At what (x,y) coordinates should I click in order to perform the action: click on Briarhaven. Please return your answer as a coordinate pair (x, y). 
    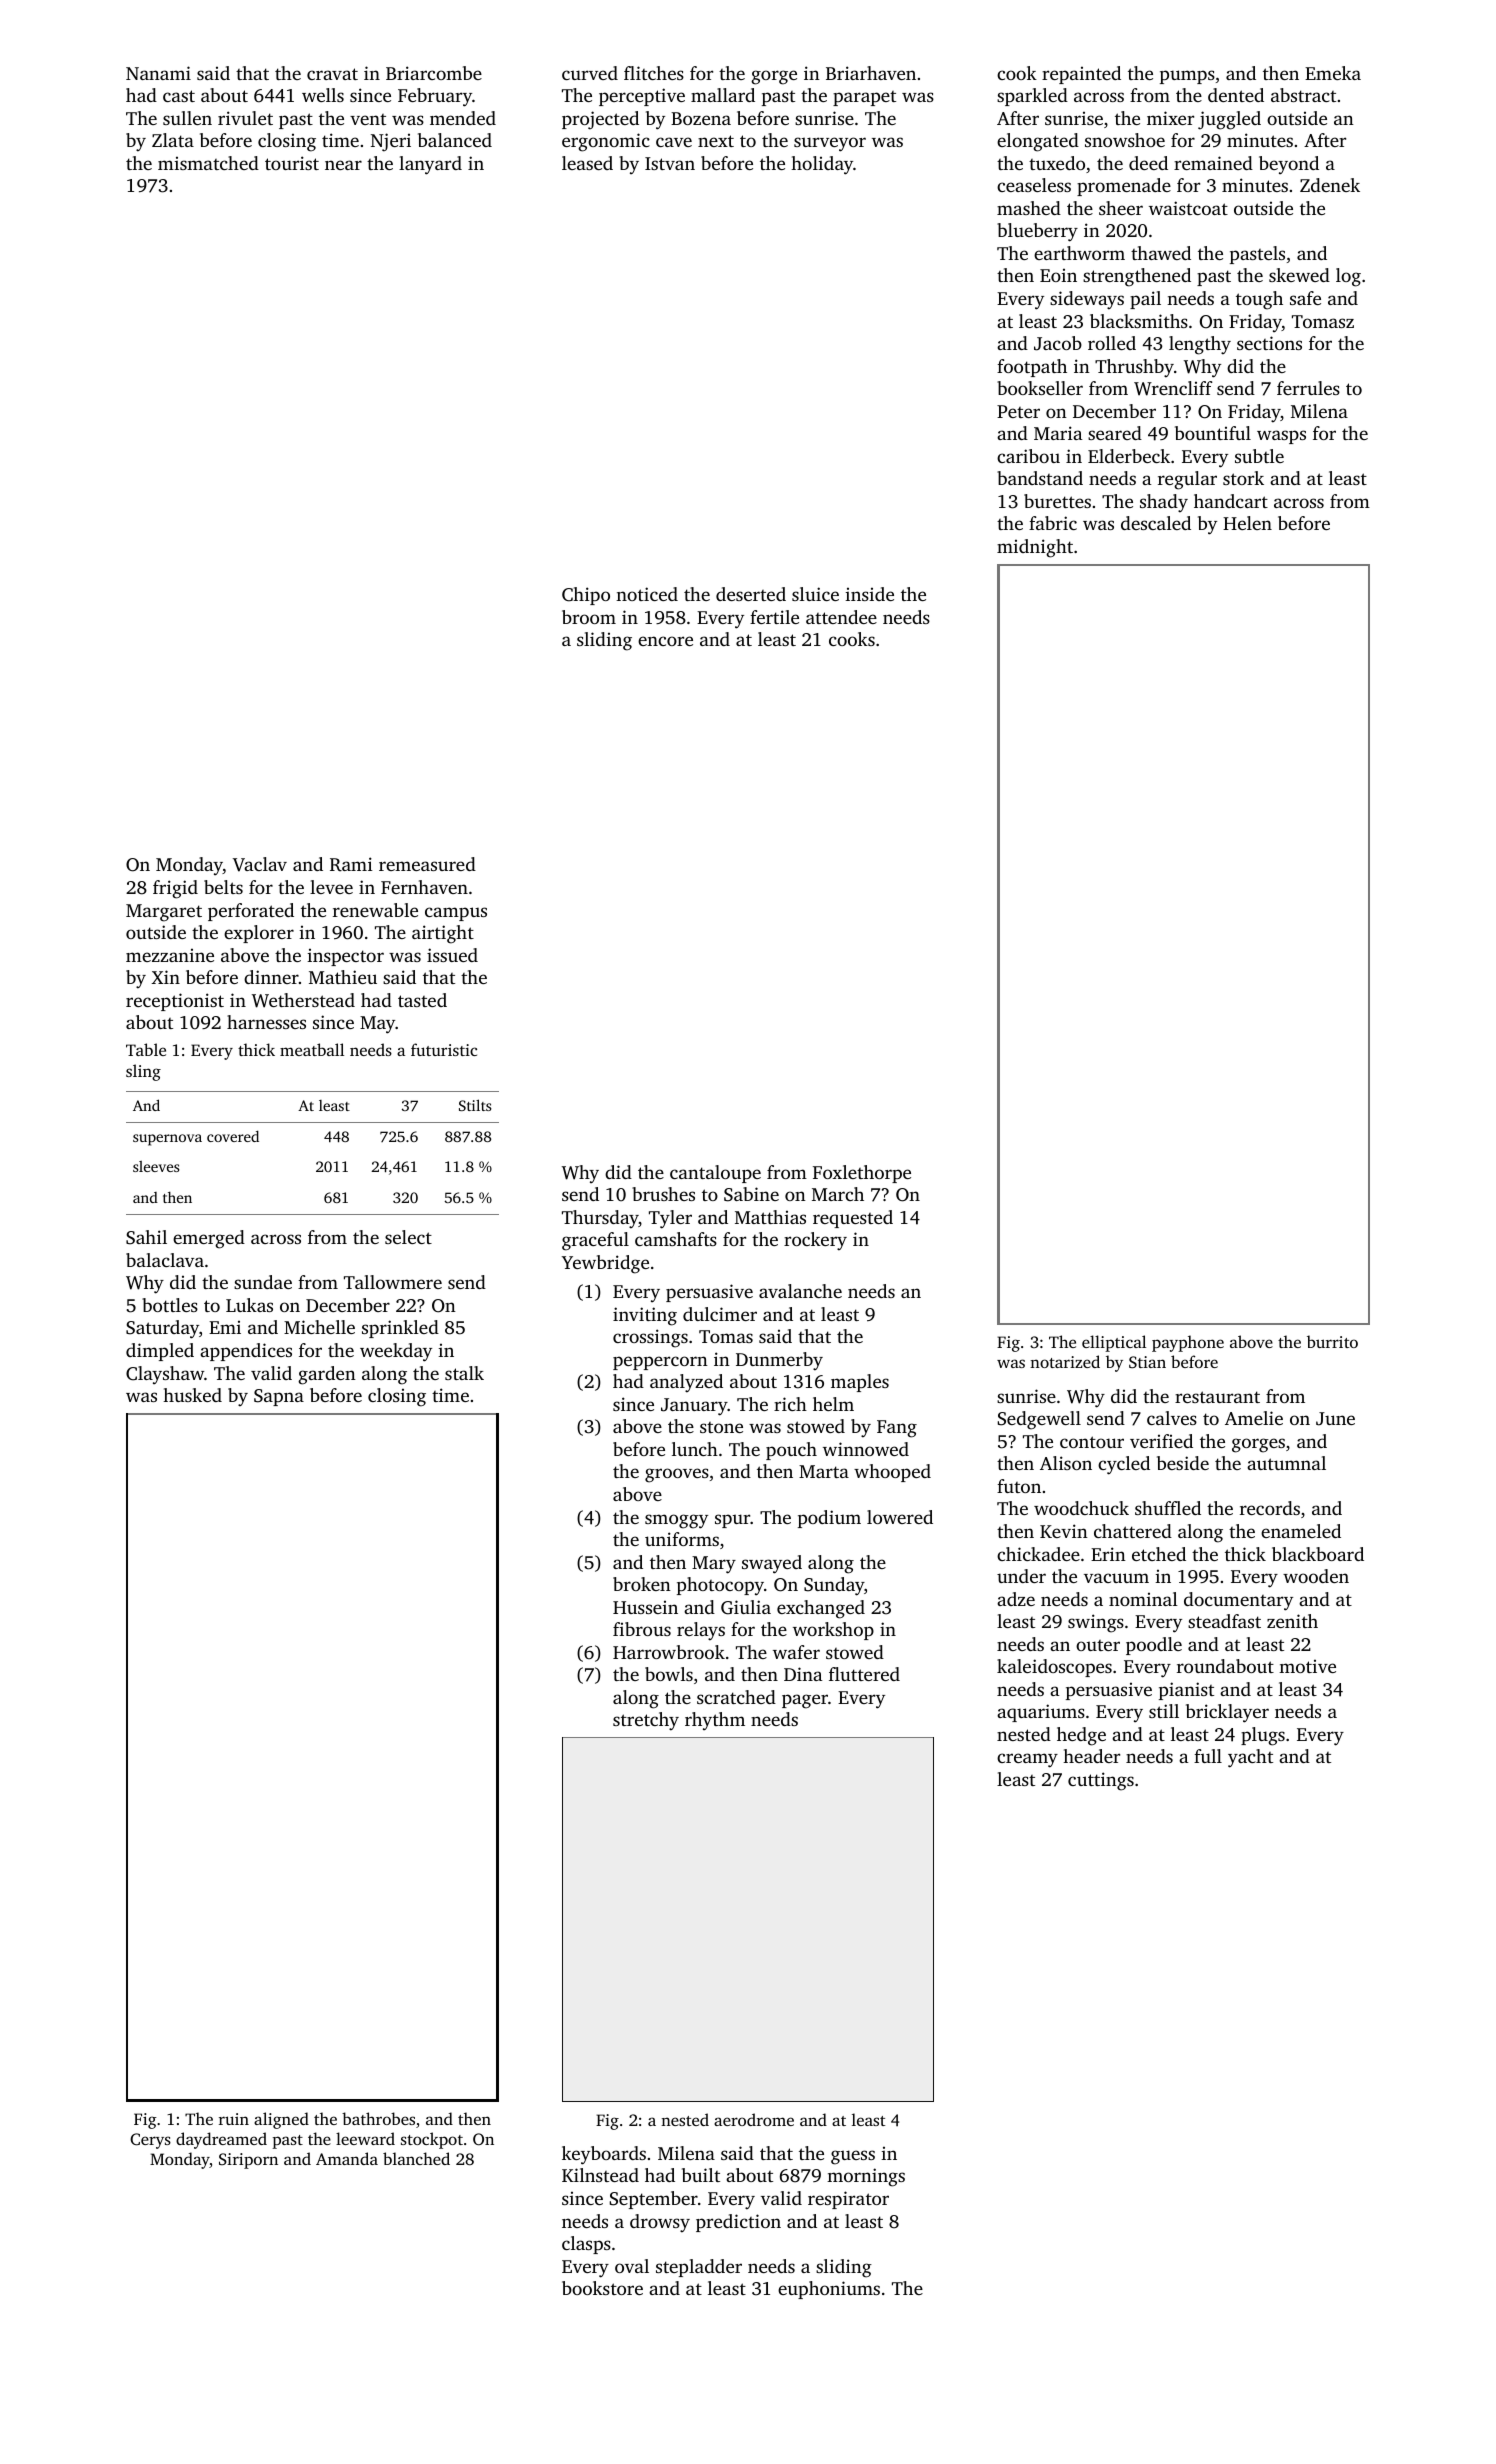
    Looking at the image, I should click on (871, 73).
